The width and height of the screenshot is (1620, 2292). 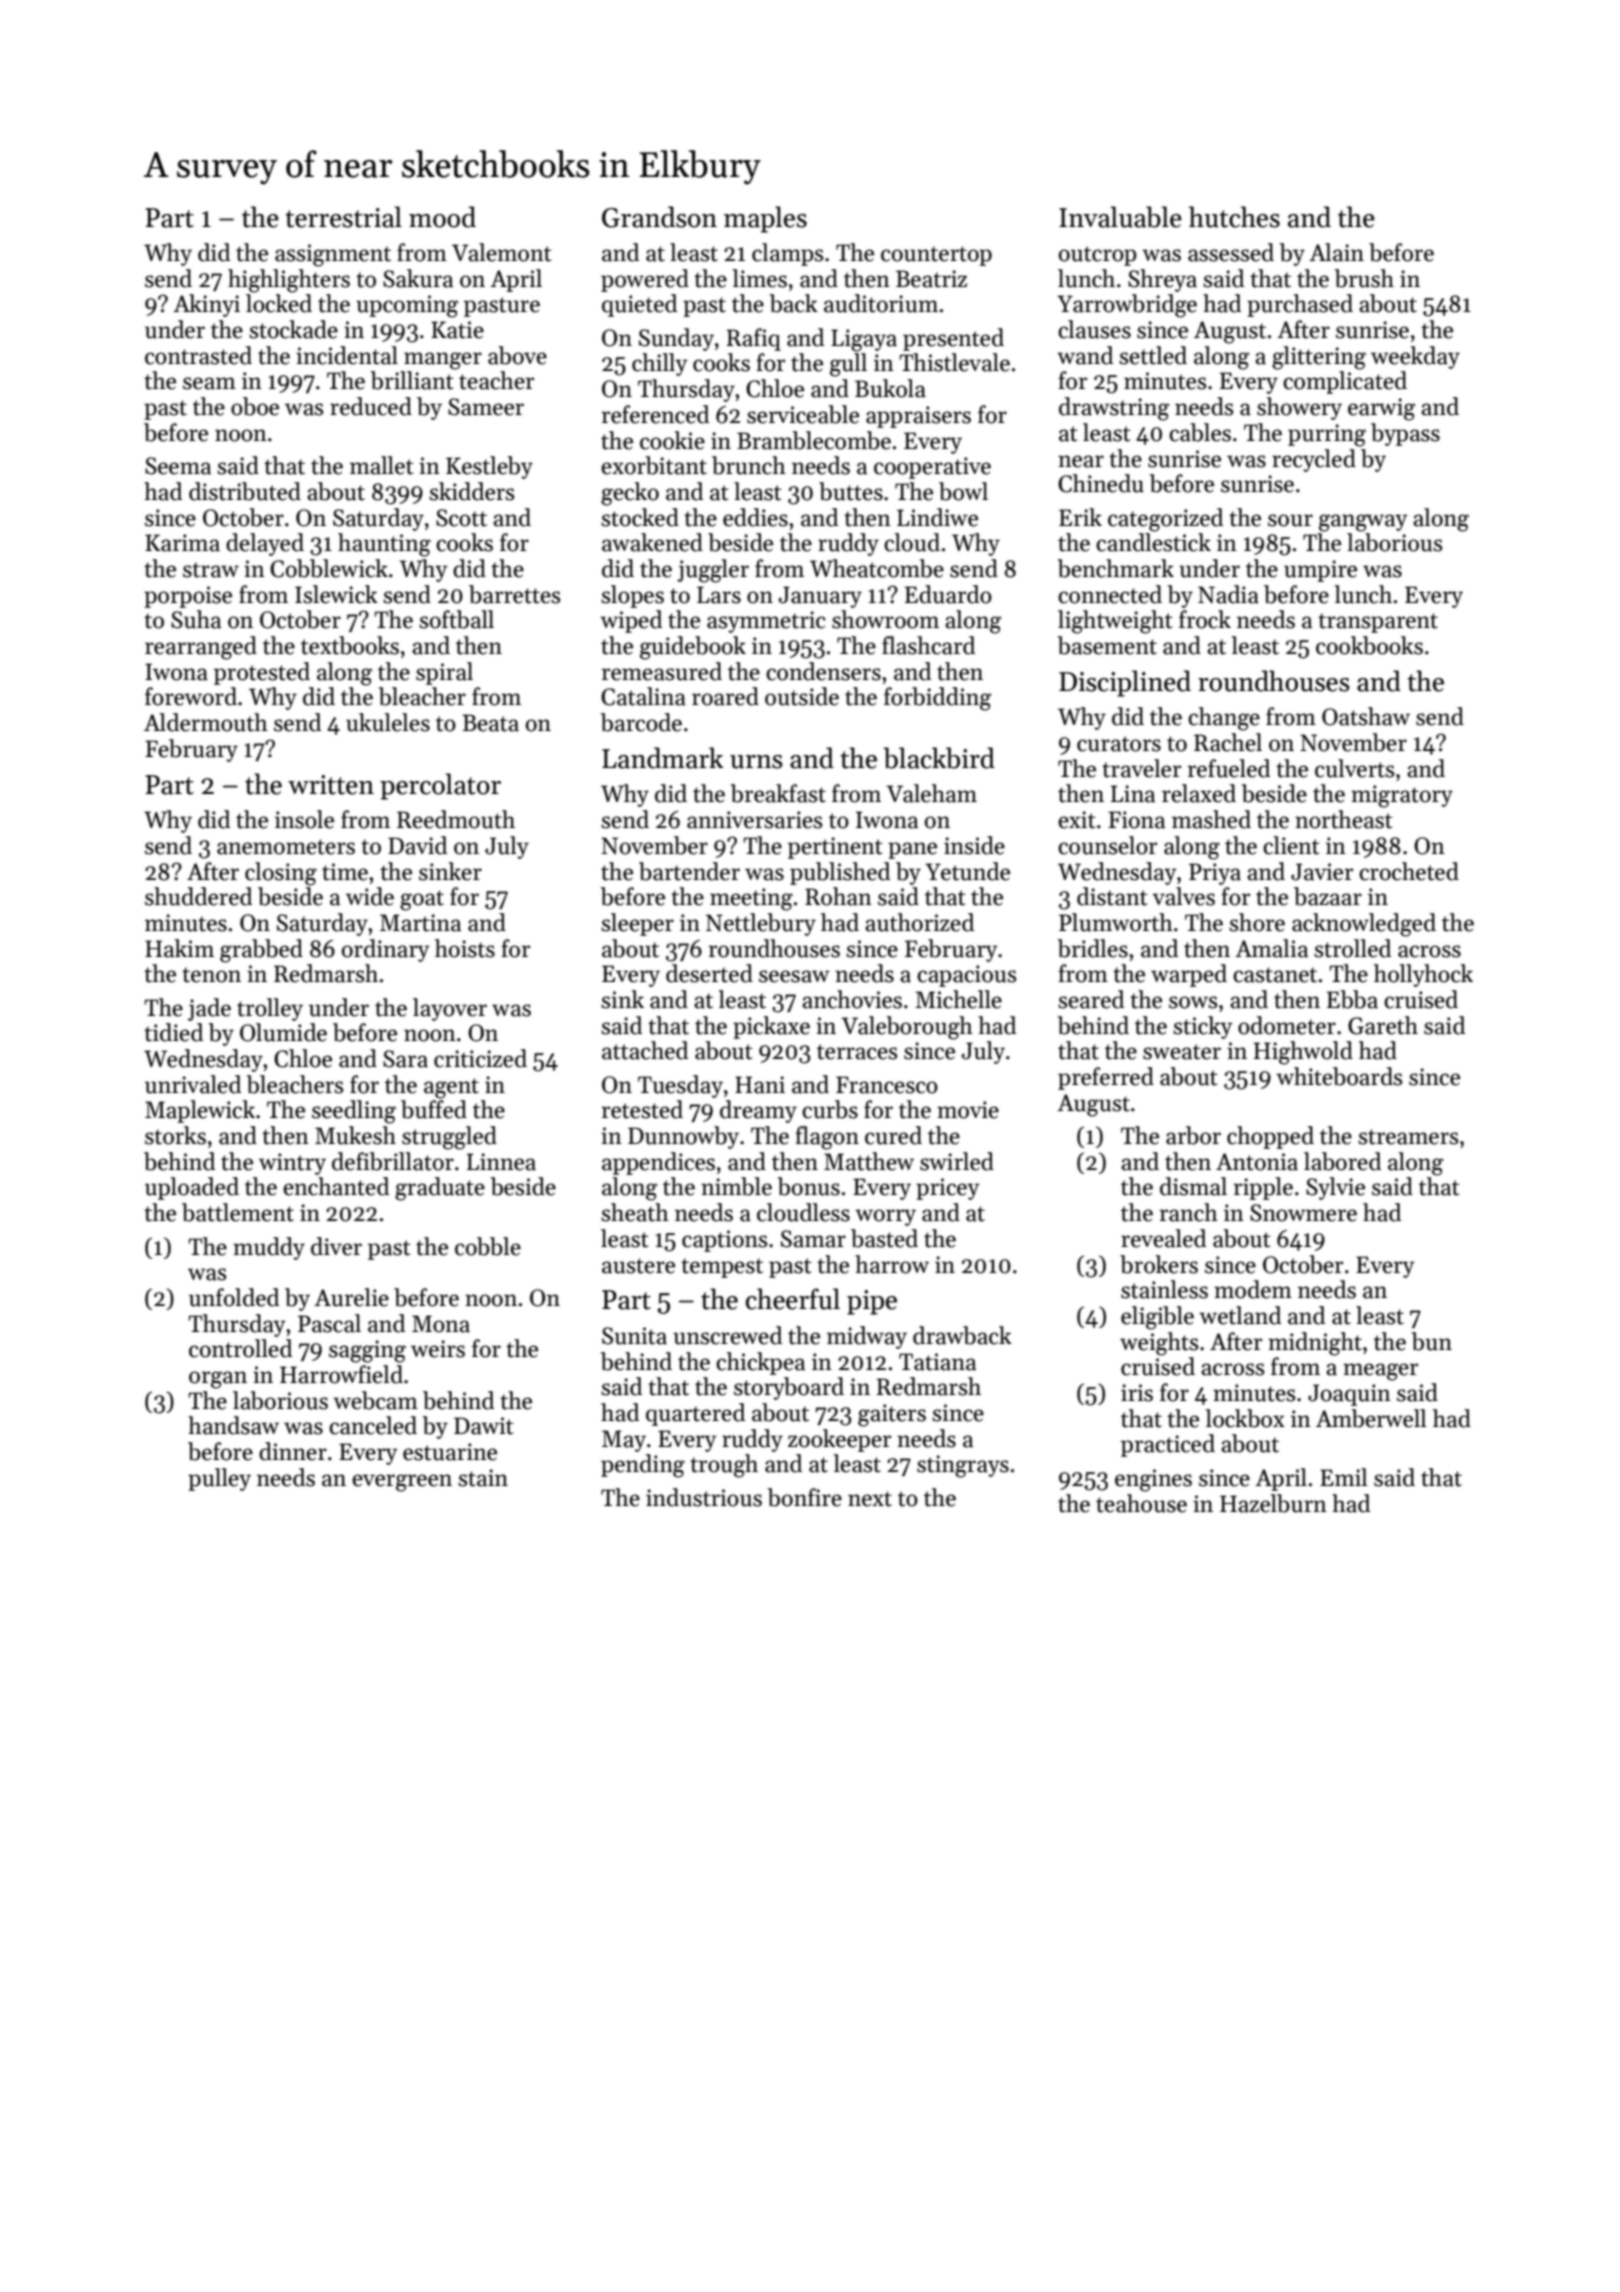 What do you see at coordinates (840, 873) in the screenshot?
I see `published` at bounding box center [840, 873].
